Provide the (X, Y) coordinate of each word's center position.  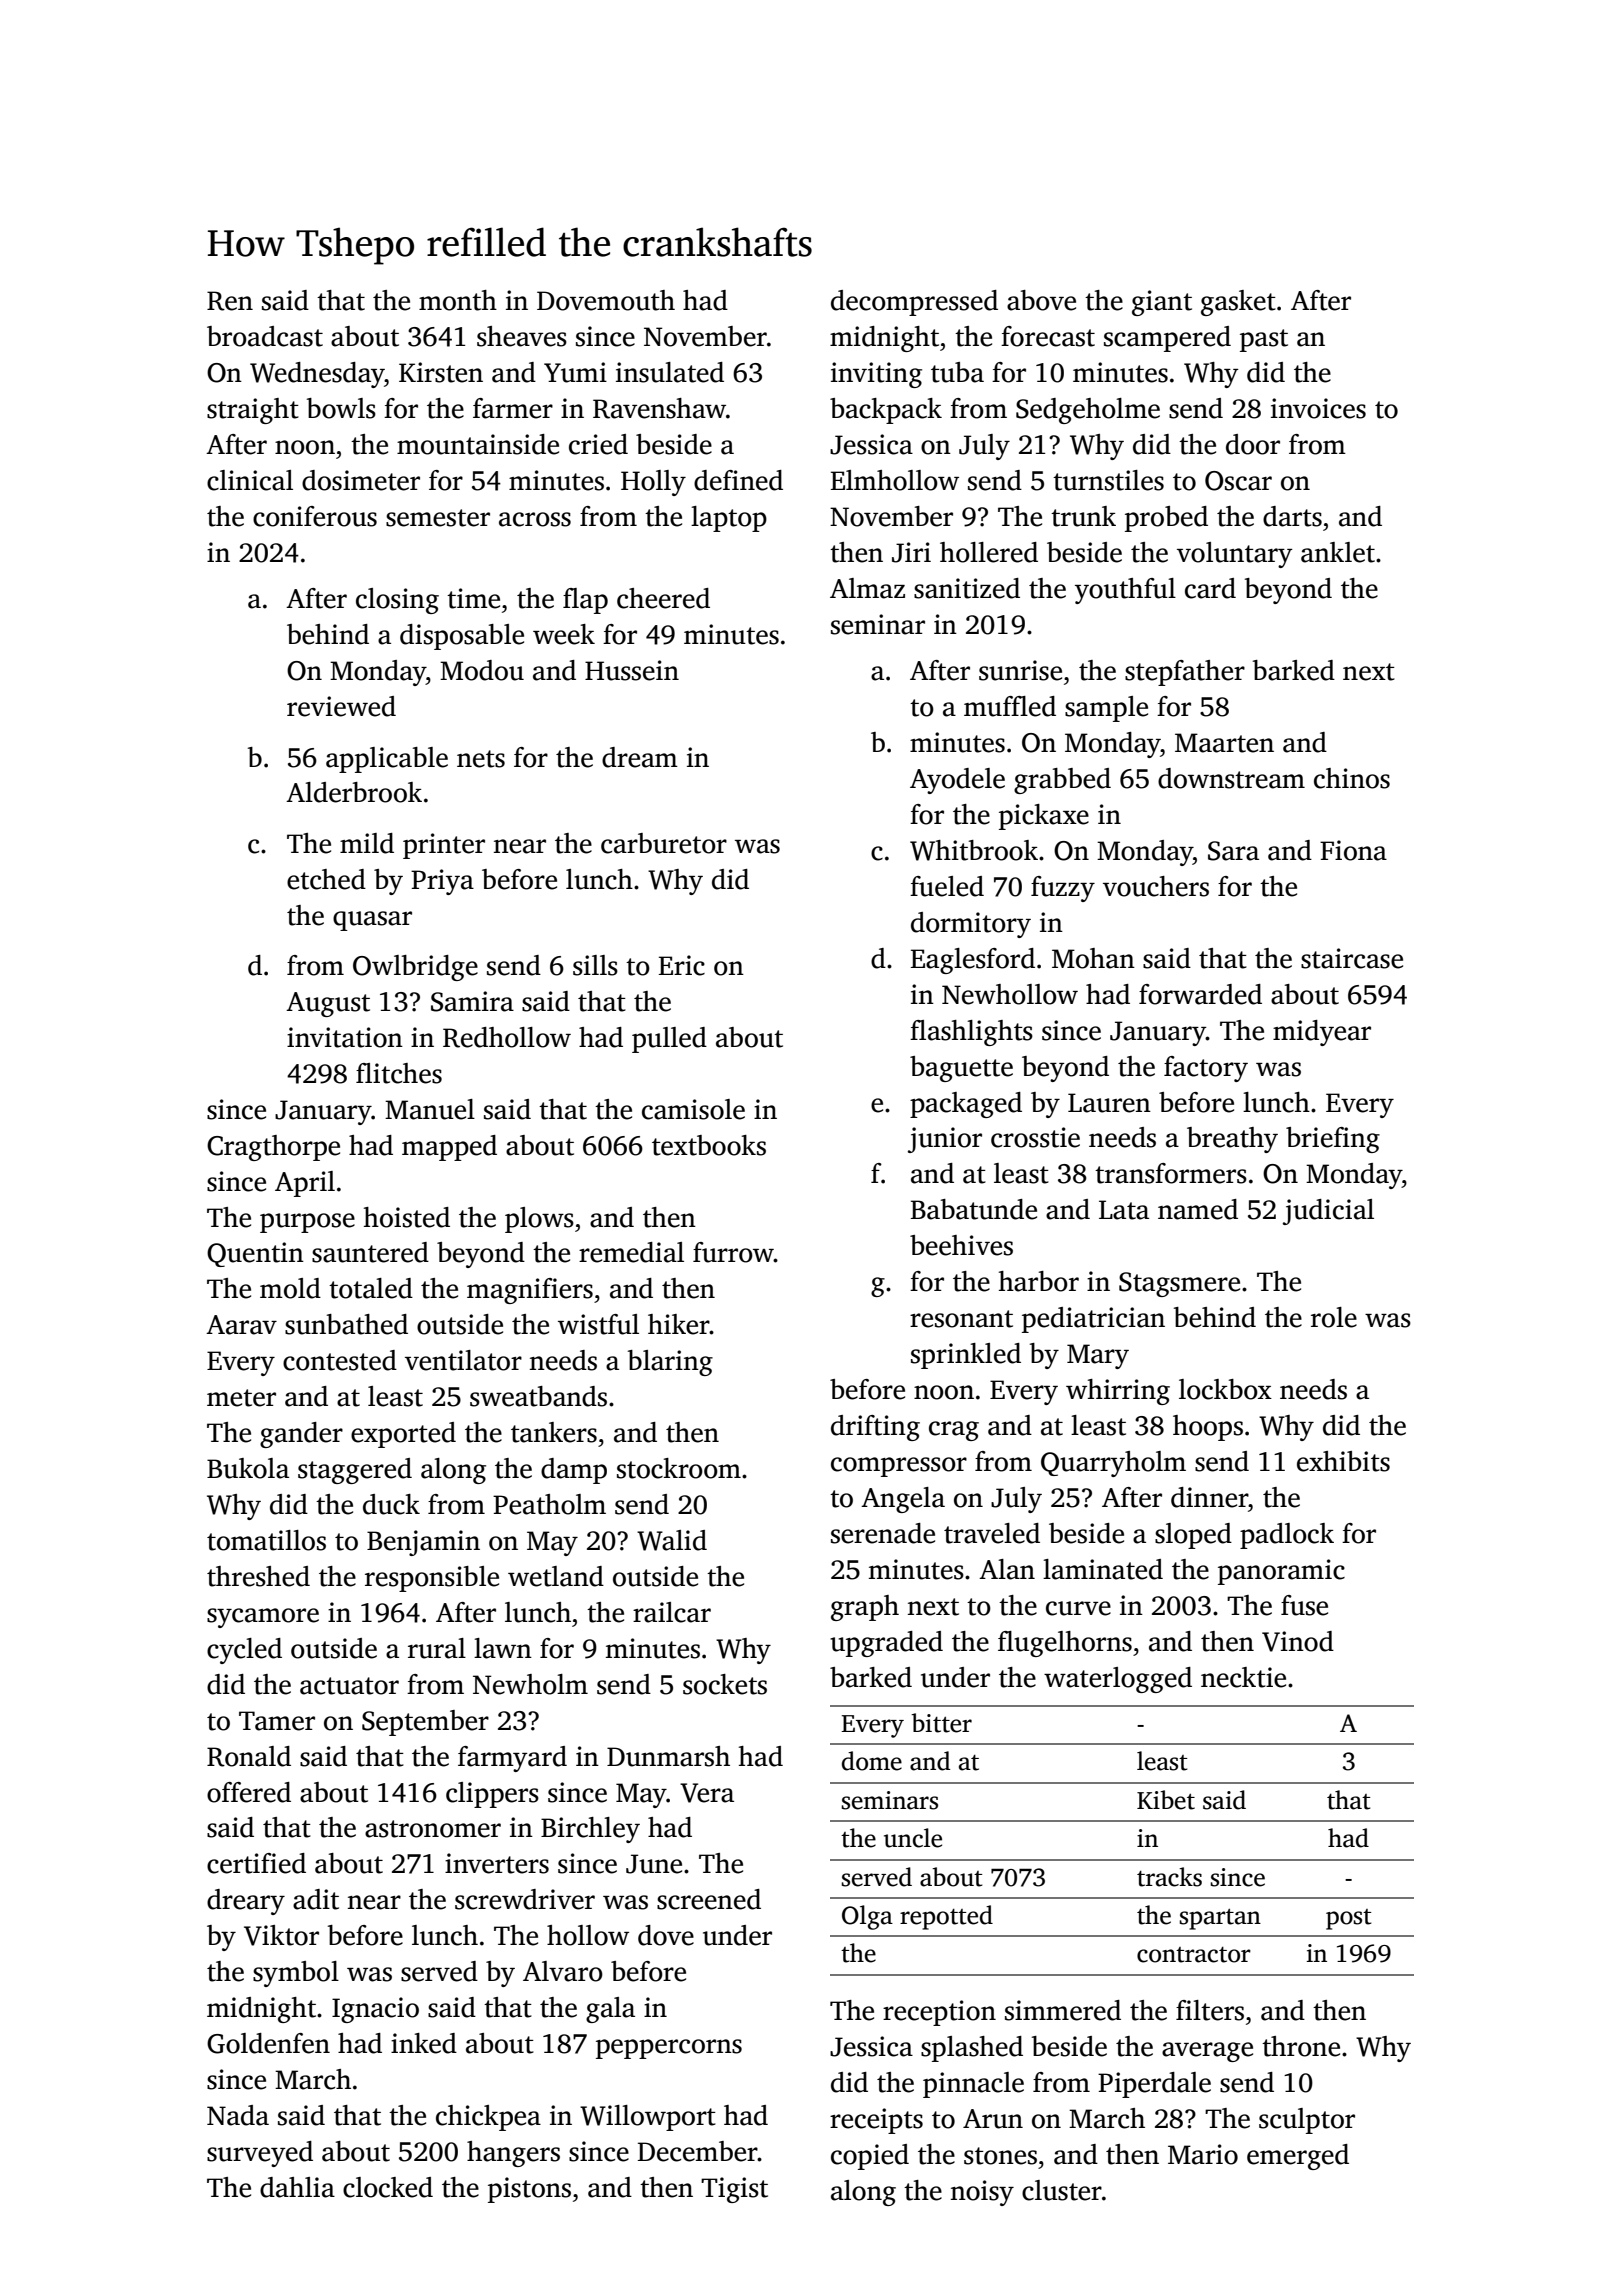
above (1041, 300)
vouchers (1156, 886)
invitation (345, 1037)
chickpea (488, 2118)
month (458, 300)
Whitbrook (974, 850)
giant (1162, 303)
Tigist (734, 2190)
